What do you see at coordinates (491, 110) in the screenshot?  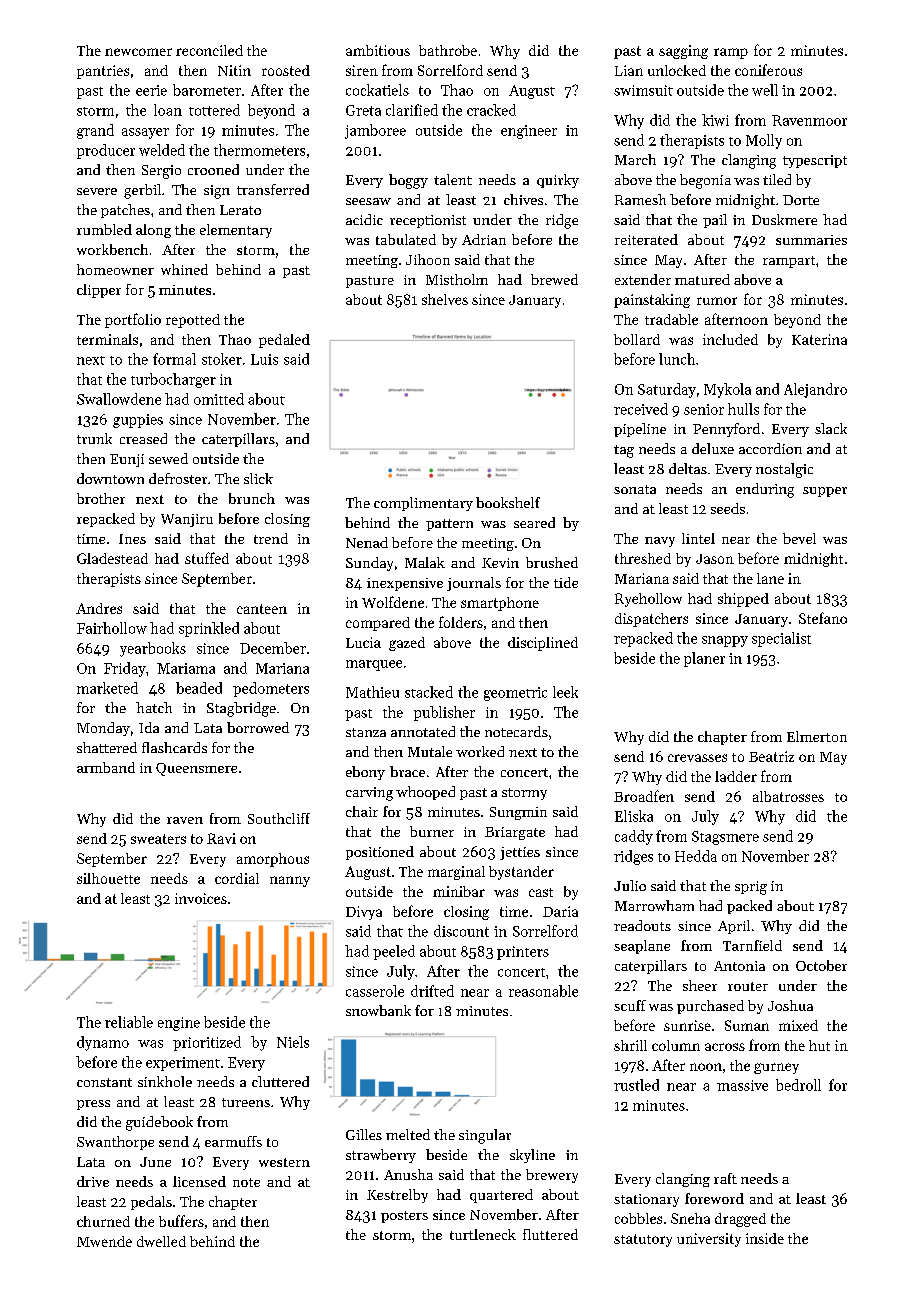 I see `cracked` at bounding box center [491, 110].
